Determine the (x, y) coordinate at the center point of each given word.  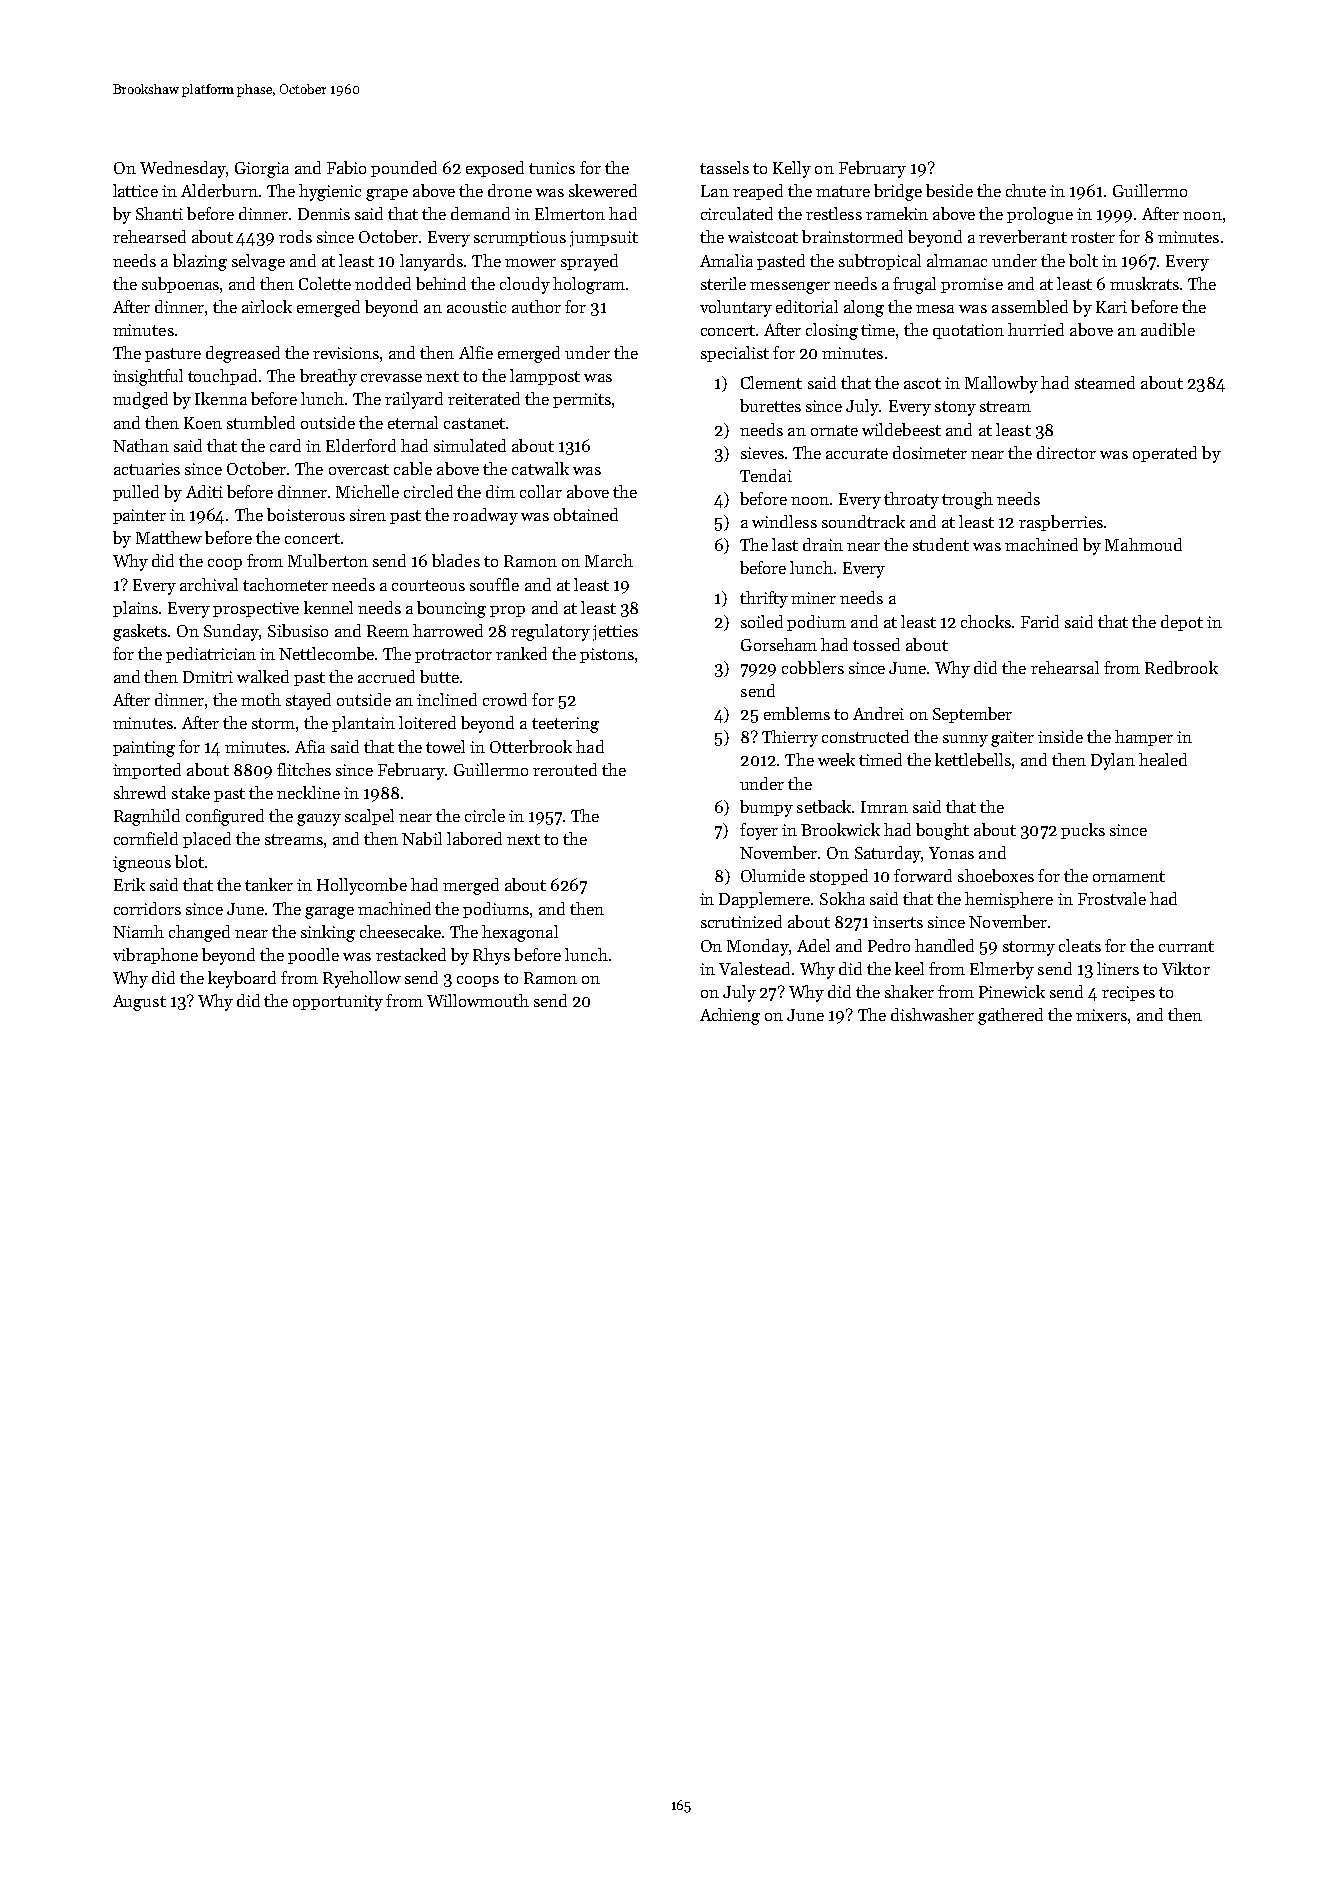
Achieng (730, 1016)
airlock (267, 306)
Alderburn (219, 190)
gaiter (1012, 739)
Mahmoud (1143, 544)
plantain (363, 724)
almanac (957, 260)
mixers (1101, 1015)
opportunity (338, 1003)
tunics (552, 168)
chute (1026, 190)
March (609, 560)
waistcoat (763, 237)
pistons (607, 655)
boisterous (306, 514)
